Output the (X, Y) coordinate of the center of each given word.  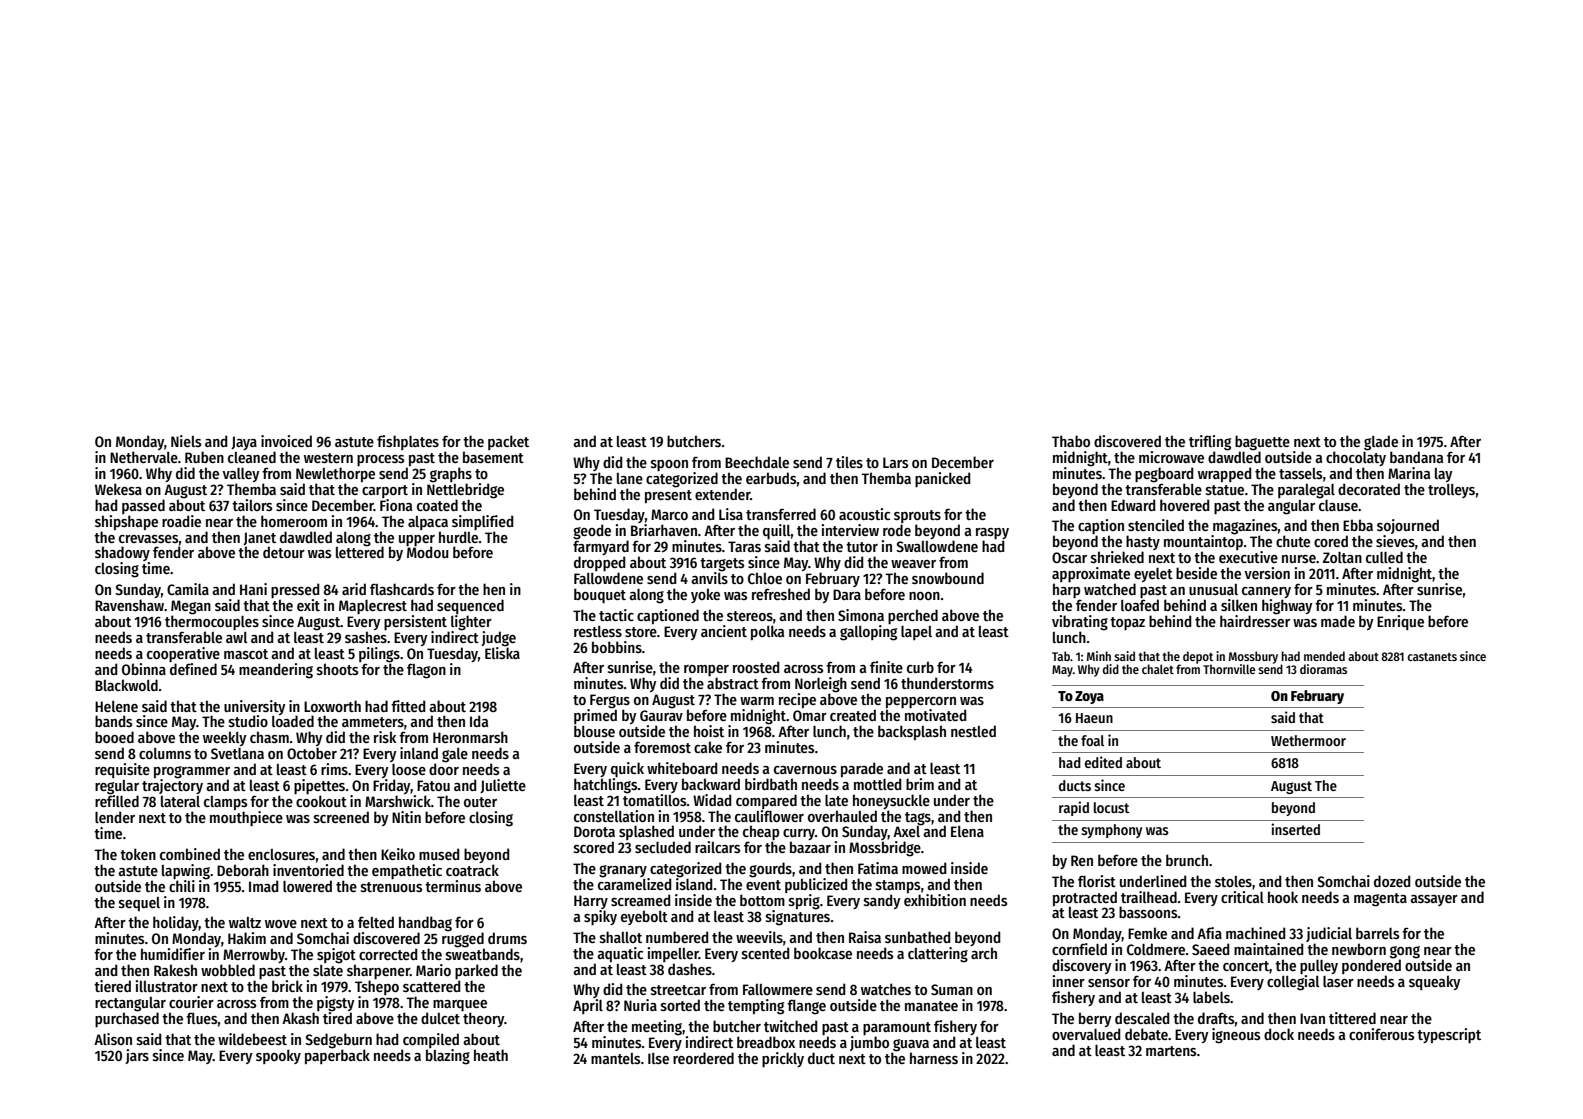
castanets (1432, 657)
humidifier (173, 954)
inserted (1295, 829)
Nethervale (144, 457)
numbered (677, 937)
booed (114, 737)
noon (924, 596)
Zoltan (1342, 557)
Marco (669, 514)
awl (236, 637)
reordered (703, 1058)
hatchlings (606, 786)
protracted (1085, 898)
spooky (278, 1056)
